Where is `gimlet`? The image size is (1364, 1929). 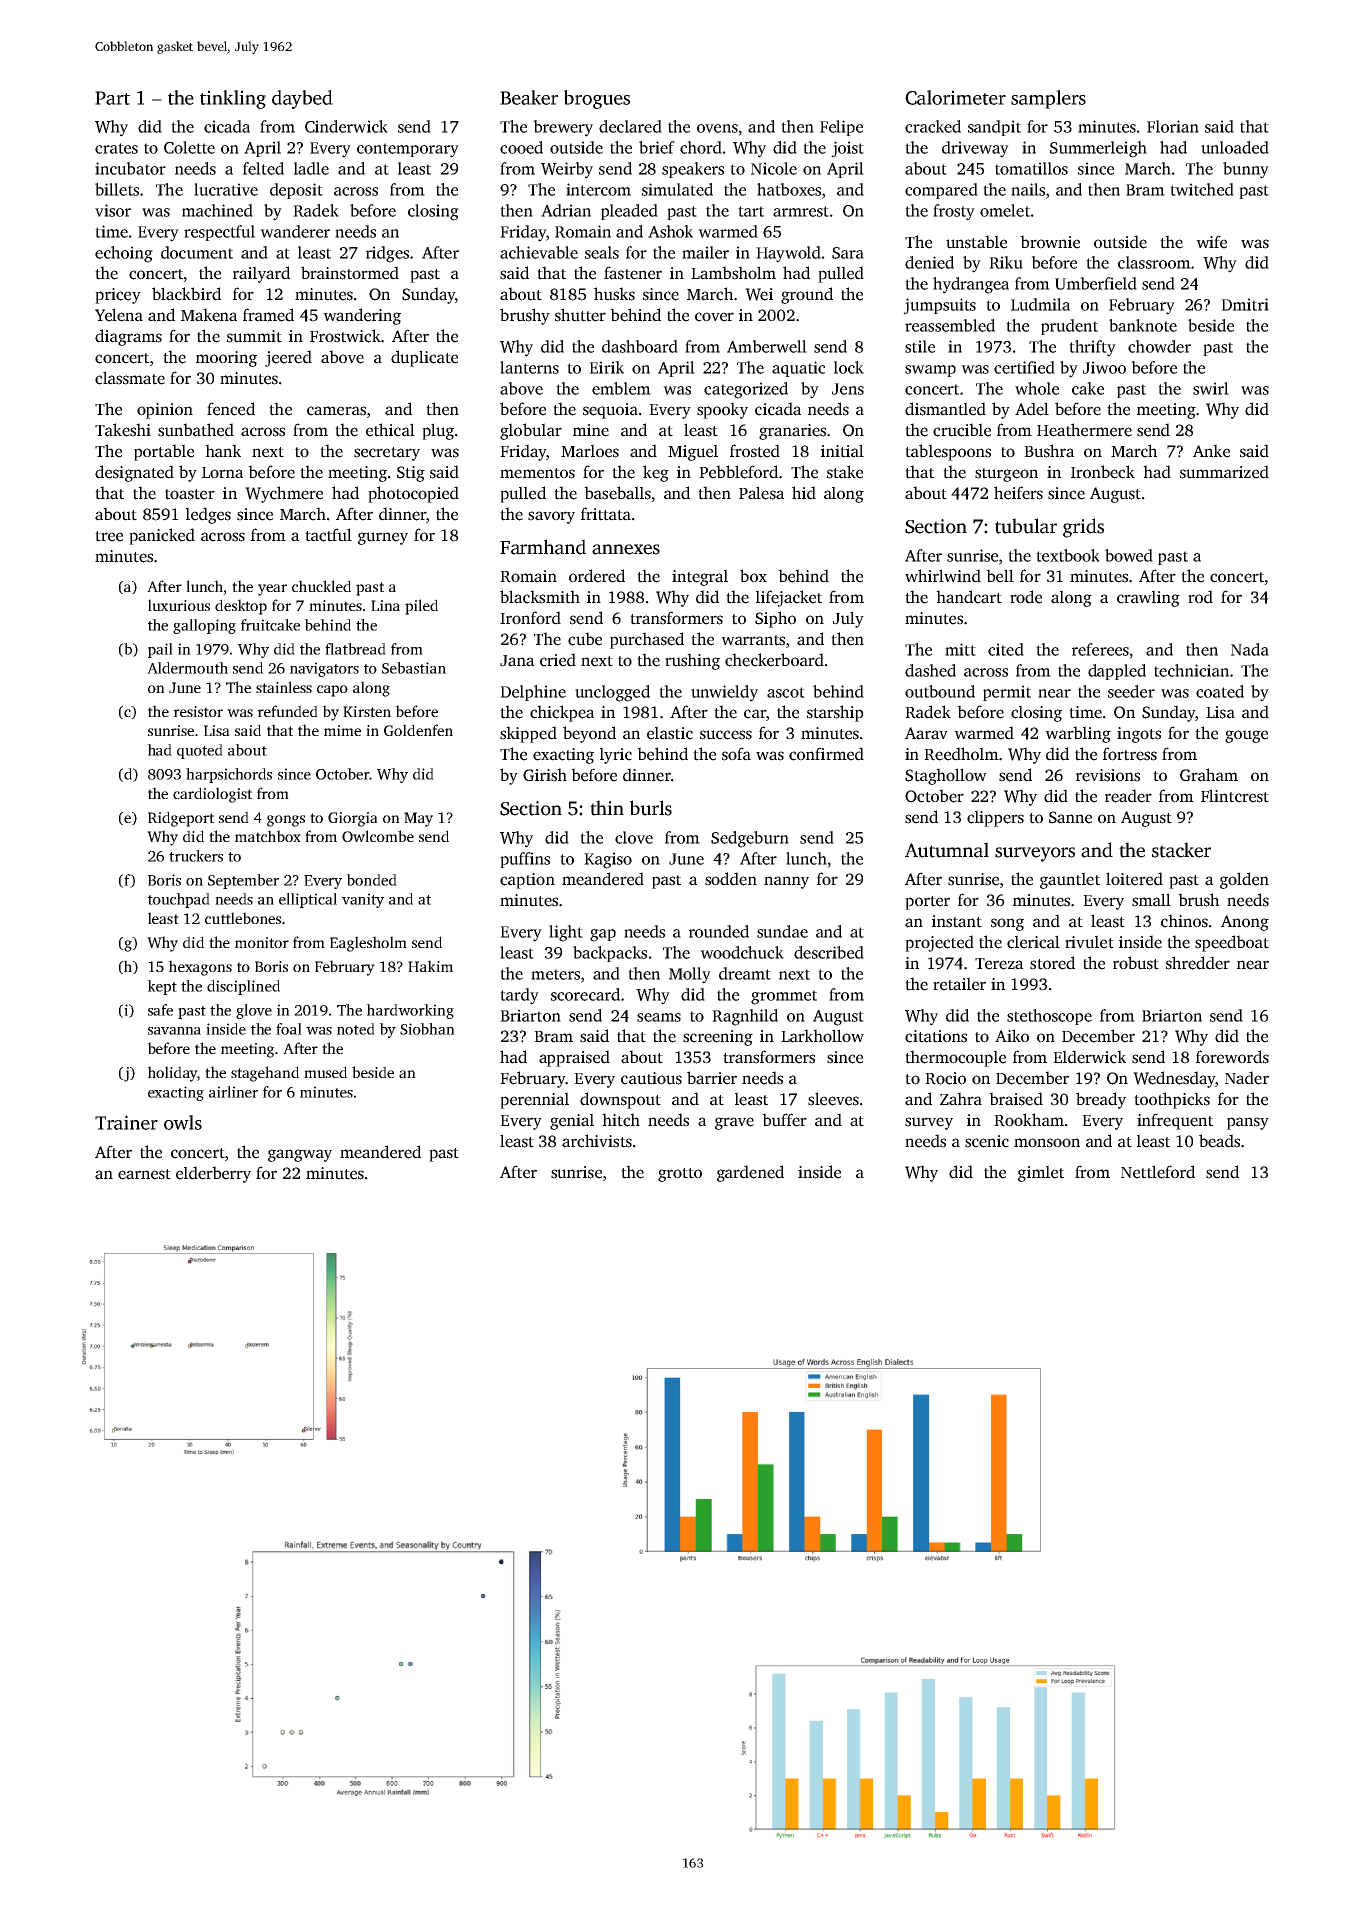
gimlet is located at coordinates (1041, 1173).
